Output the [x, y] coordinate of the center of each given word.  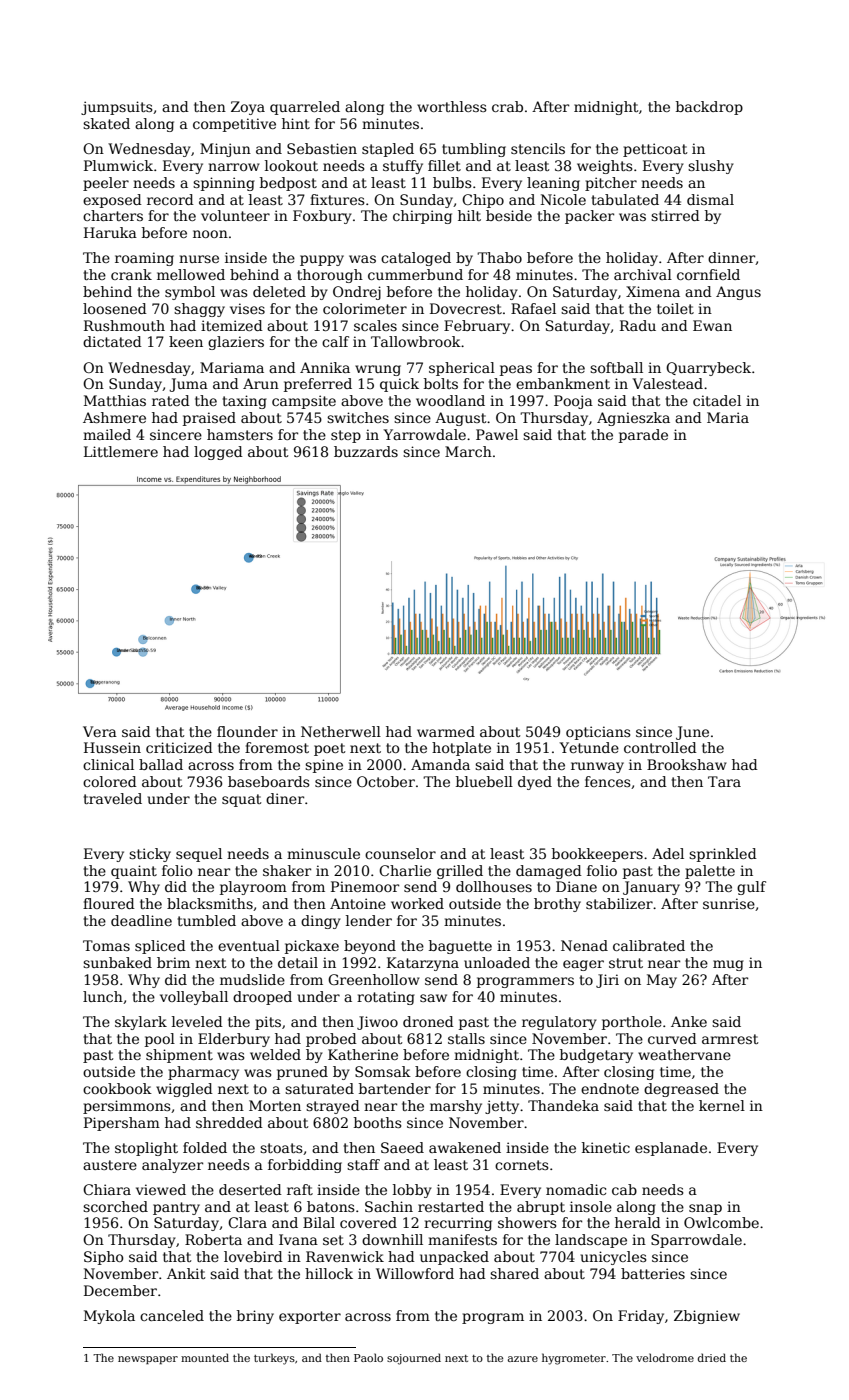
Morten [275, 1105]
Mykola [109, 1317]
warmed [446, 731]
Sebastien [322, 148]
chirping [422, 217]
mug [728, 965]
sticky [150, 855]
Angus [738, 293]
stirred [675, 215]
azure [523, 1359]
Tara [724, 781]
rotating [386, 998]
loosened [115, 308]
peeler [106, 184]
